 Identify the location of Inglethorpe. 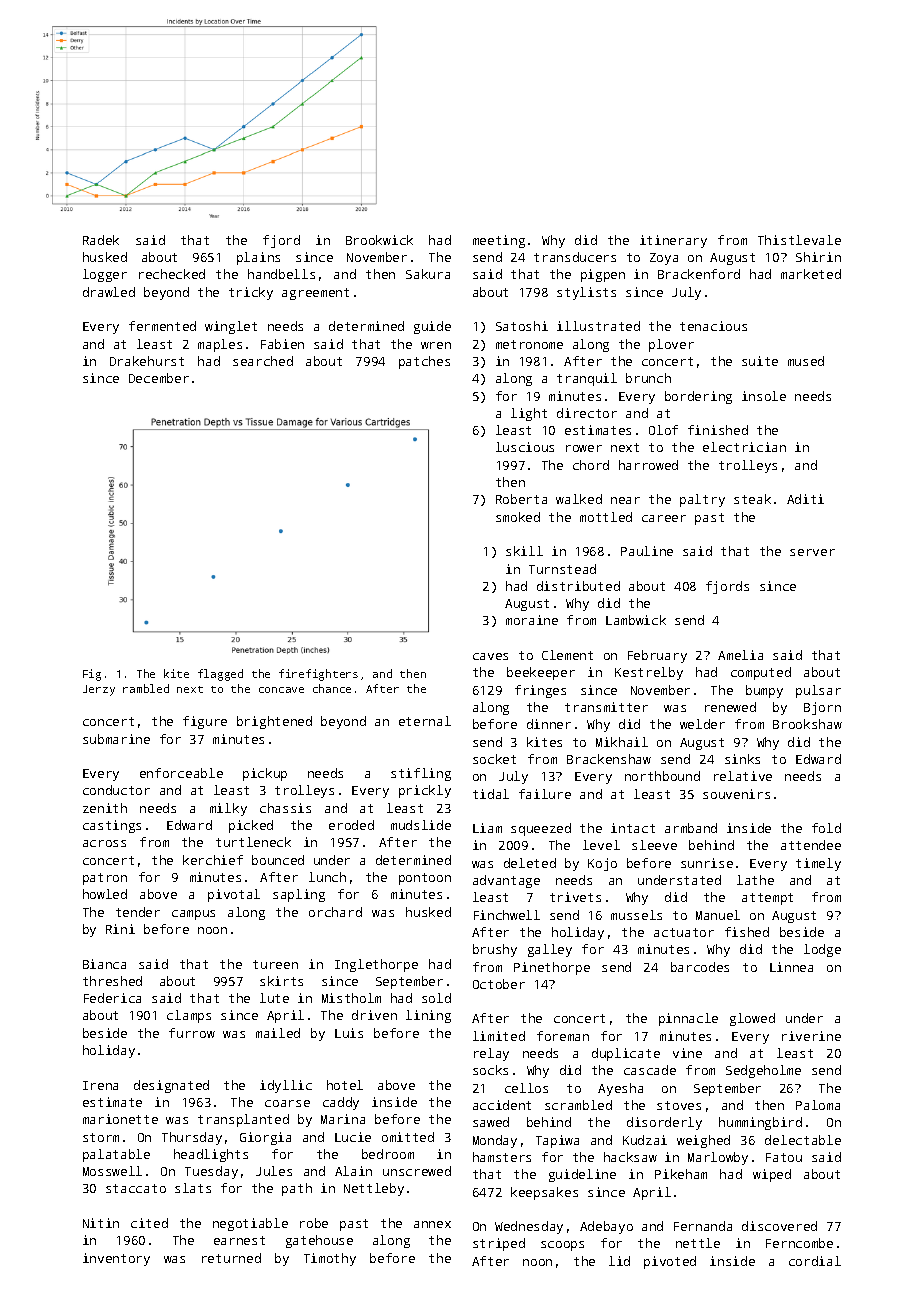
(376, 965).
